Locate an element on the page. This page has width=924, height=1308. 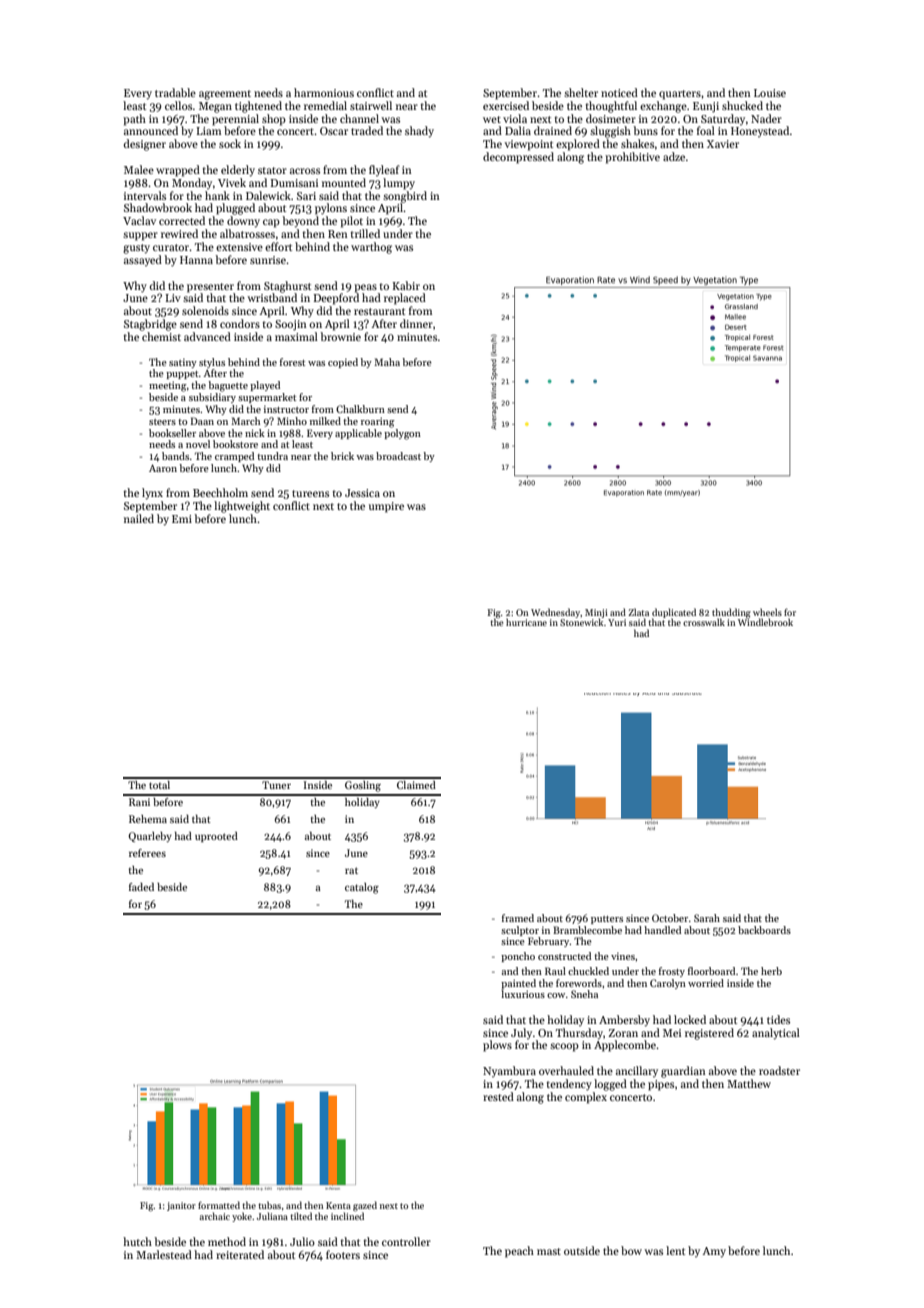
decompressed is located at coordinates (518, 158).
